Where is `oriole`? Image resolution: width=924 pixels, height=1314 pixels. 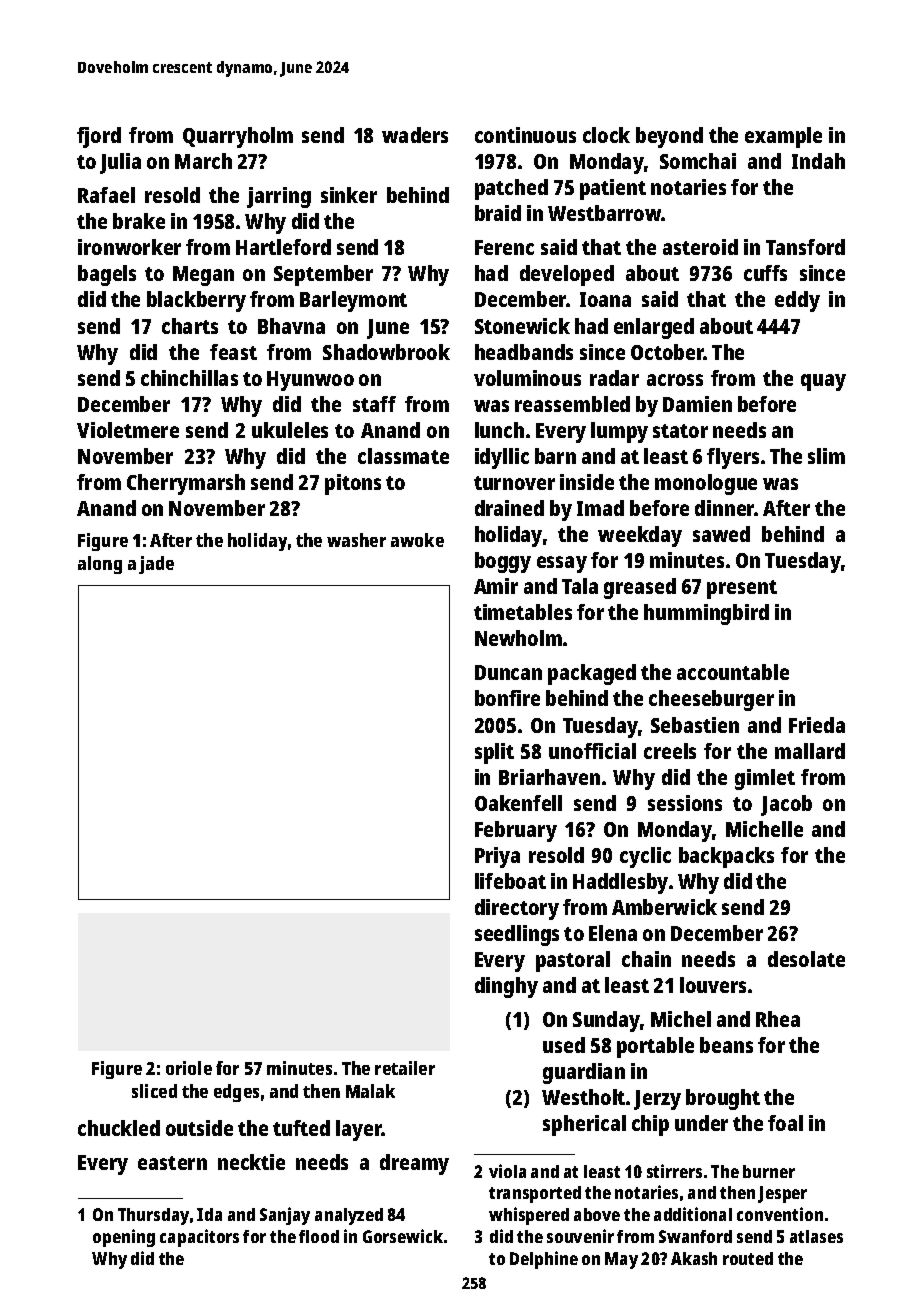 oriole is located at coordinates (189, 1068).
